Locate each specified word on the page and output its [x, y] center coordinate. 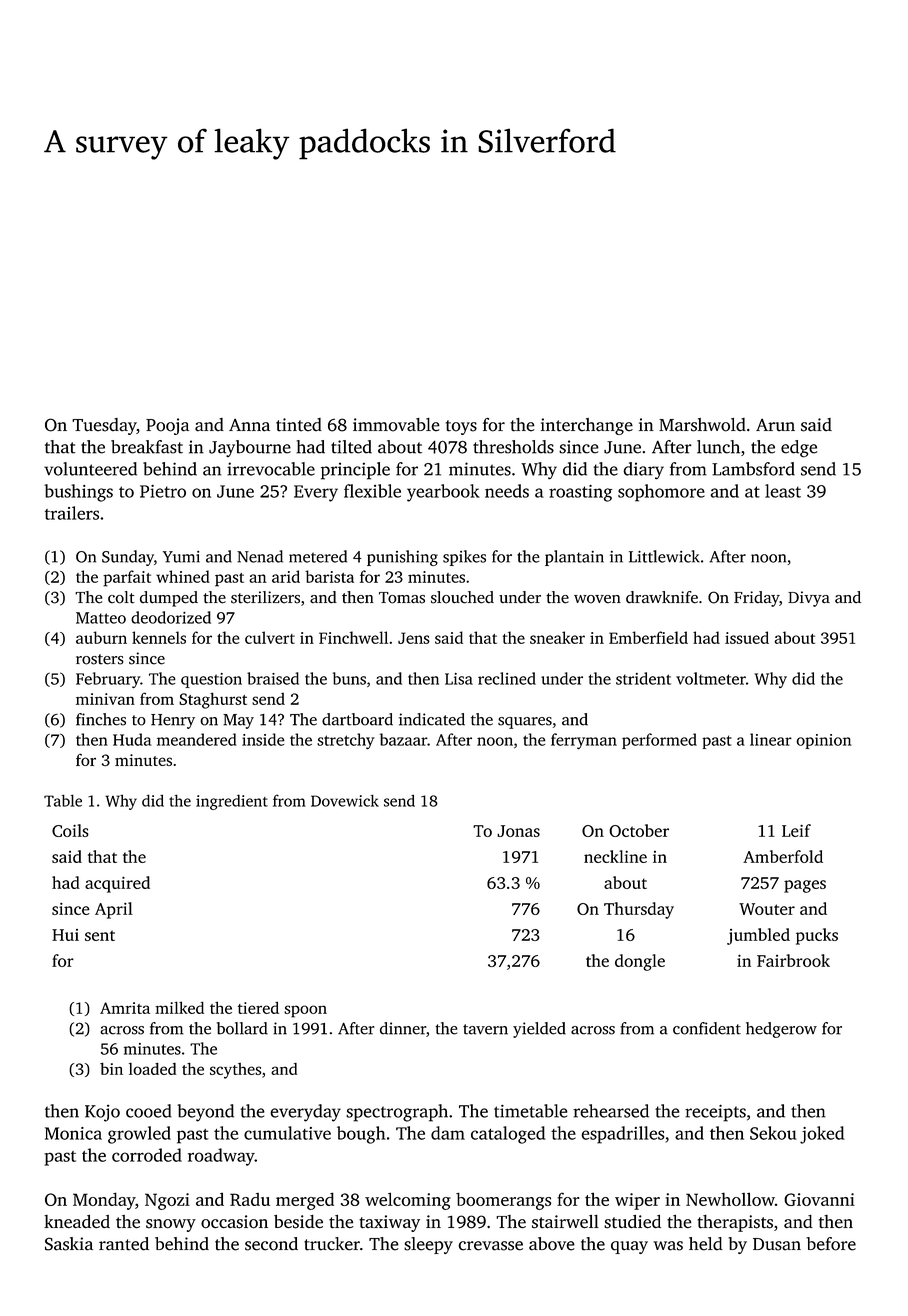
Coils [70, 830]
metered [318, 556]
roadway [221, 1157]
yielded [539, 1030]
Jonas [518, 831]
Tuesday [104, 426]
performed [659, 741]
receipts [715, 1113]
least [783, 491]
